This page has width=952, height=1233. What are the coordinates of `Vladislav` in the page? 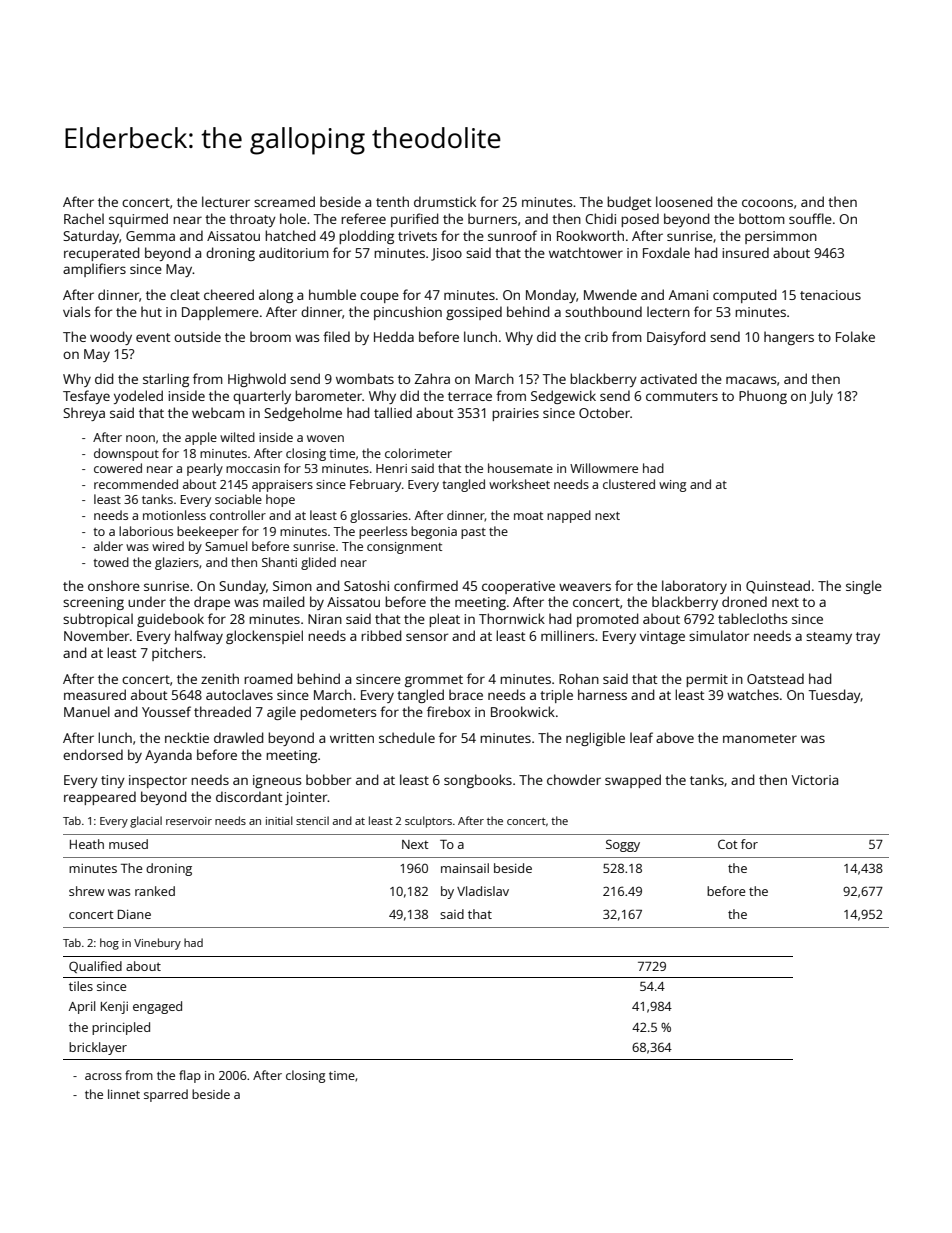 It's located at (483, 891).
